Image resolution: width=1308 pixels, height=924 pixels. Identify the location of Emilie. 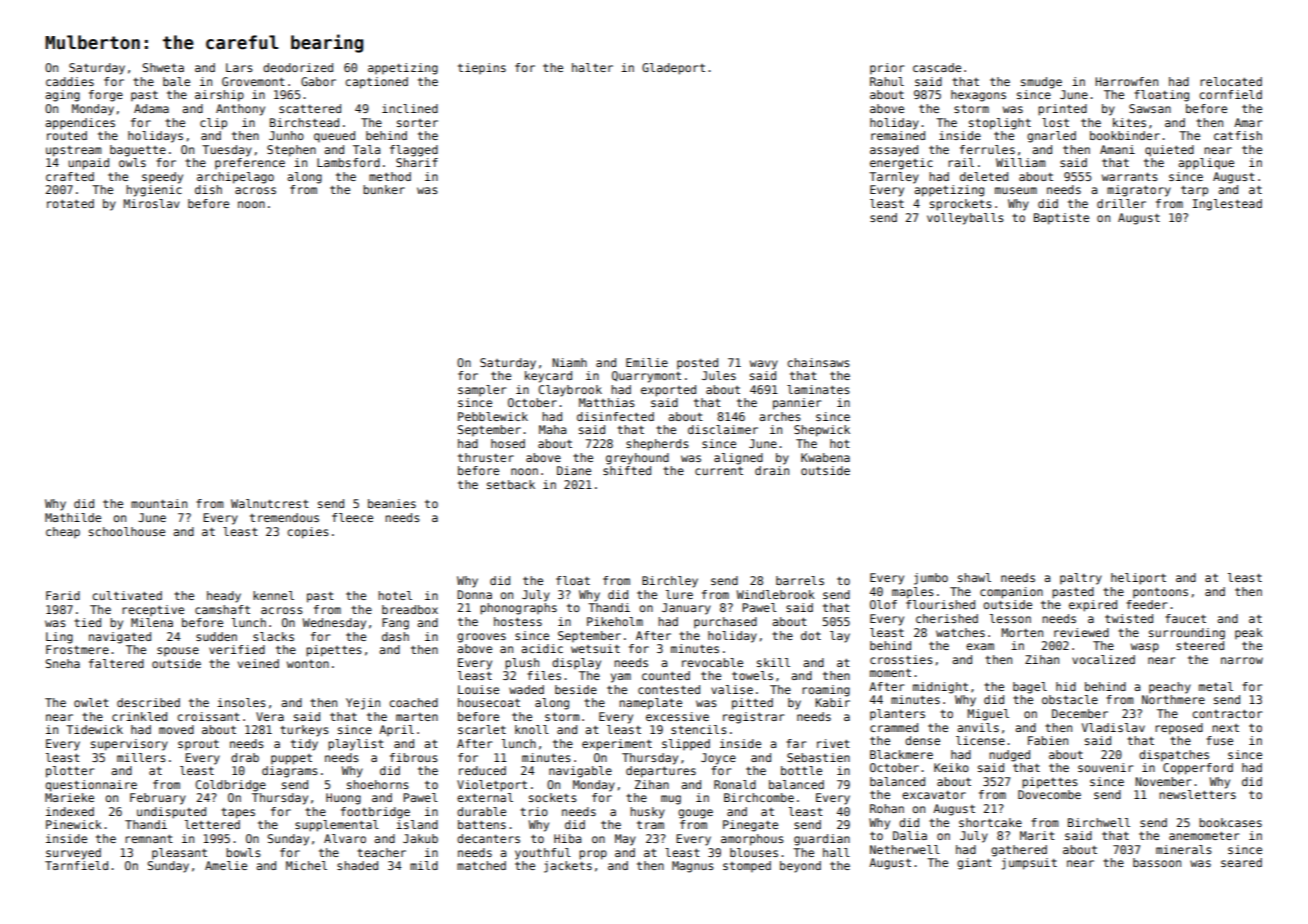
(647, 362).
